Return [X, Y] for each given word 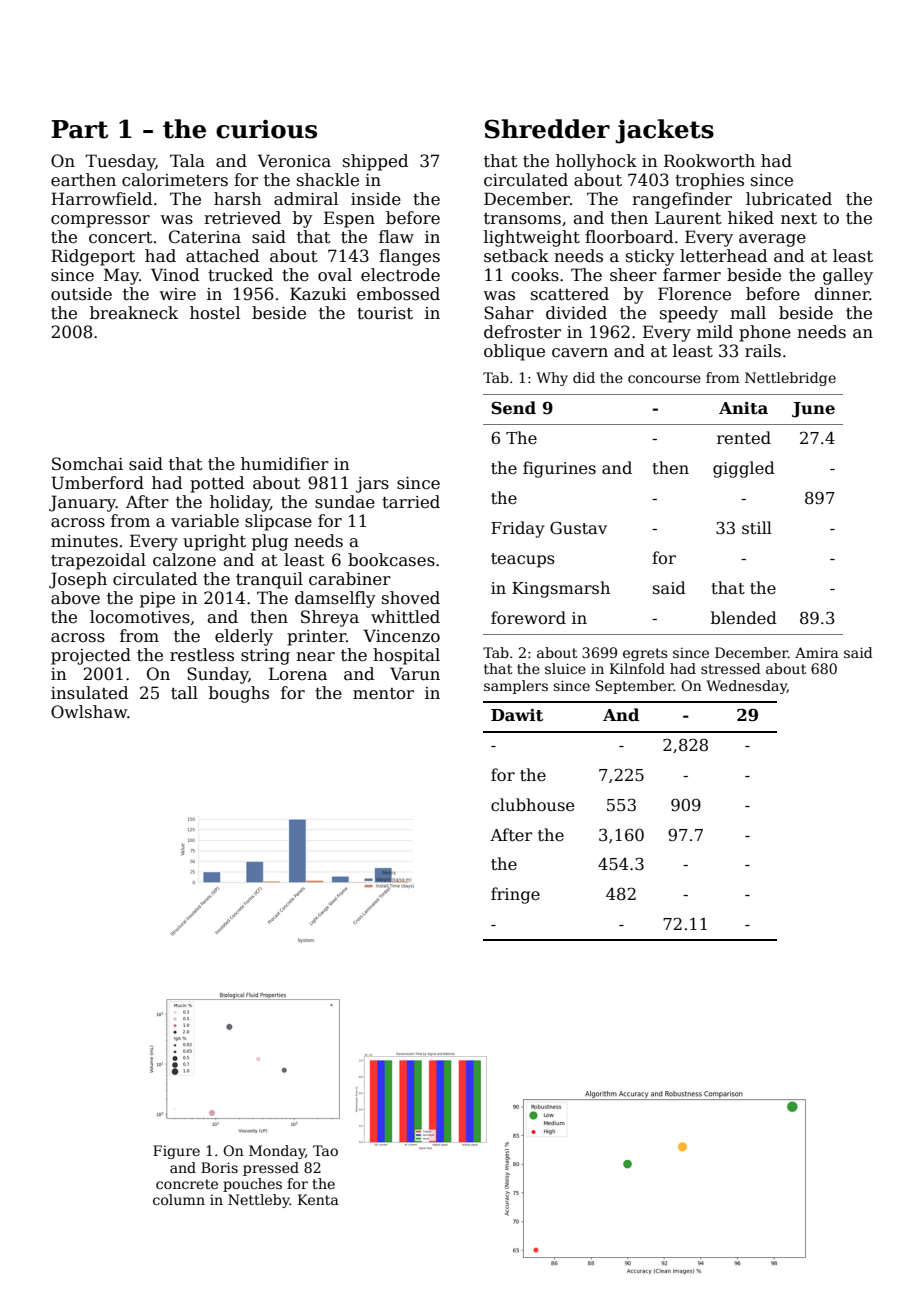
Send [513, 408]
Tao [325, 1150]
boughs [239, 694]
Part [79, 129]
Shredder [547, 129]
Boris [219, 1167]
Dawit [517, 715]
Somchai [87, 464]
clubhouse [532, 805]
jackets [665, 131]
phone [765, 333]
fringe [515, 895]
